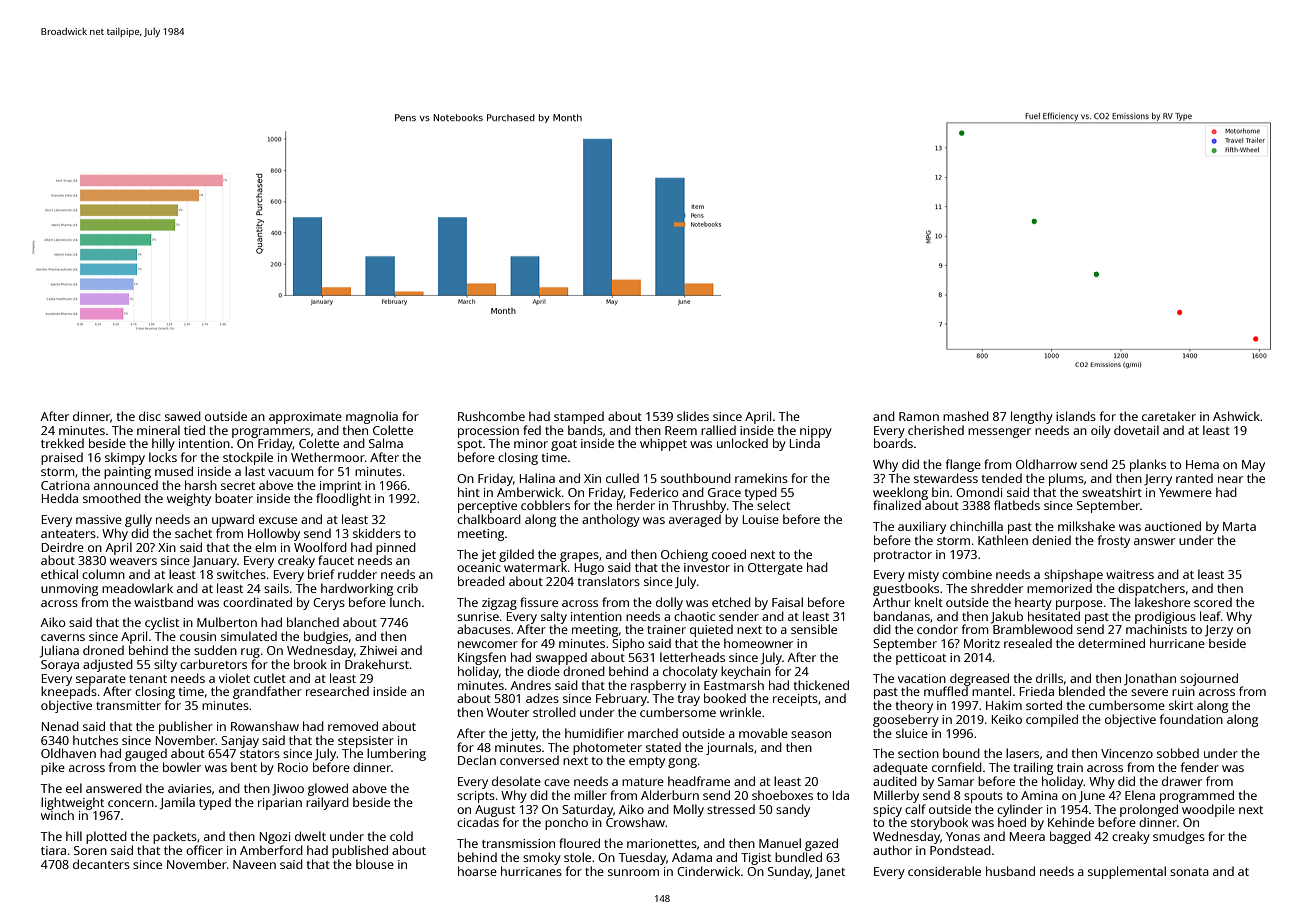 The image size is (1308, 924). Describe the element at coordinates (1183, 691) in the screenshot. I see `ruin` at that location.
